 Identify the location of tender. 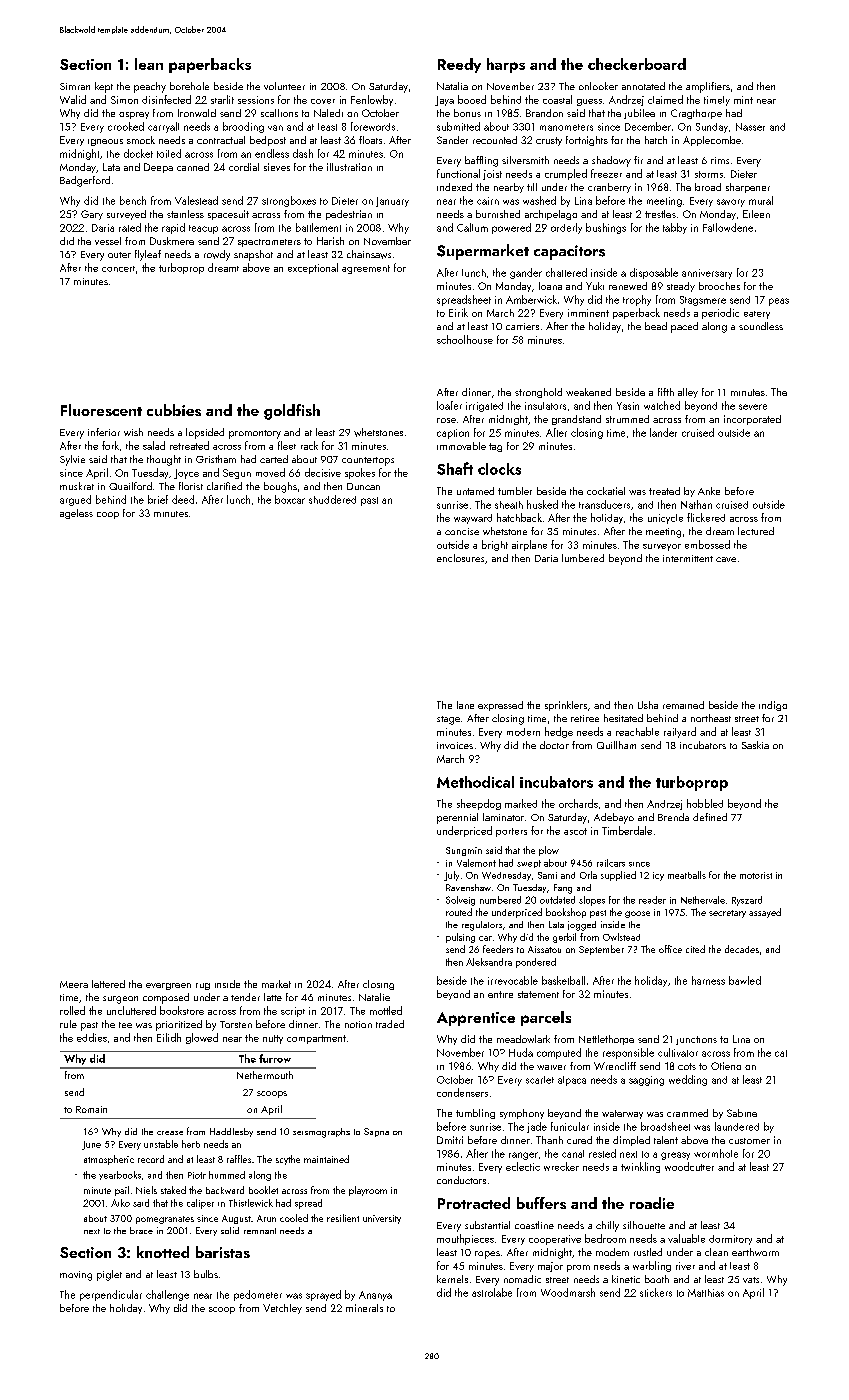
(245, 997).
